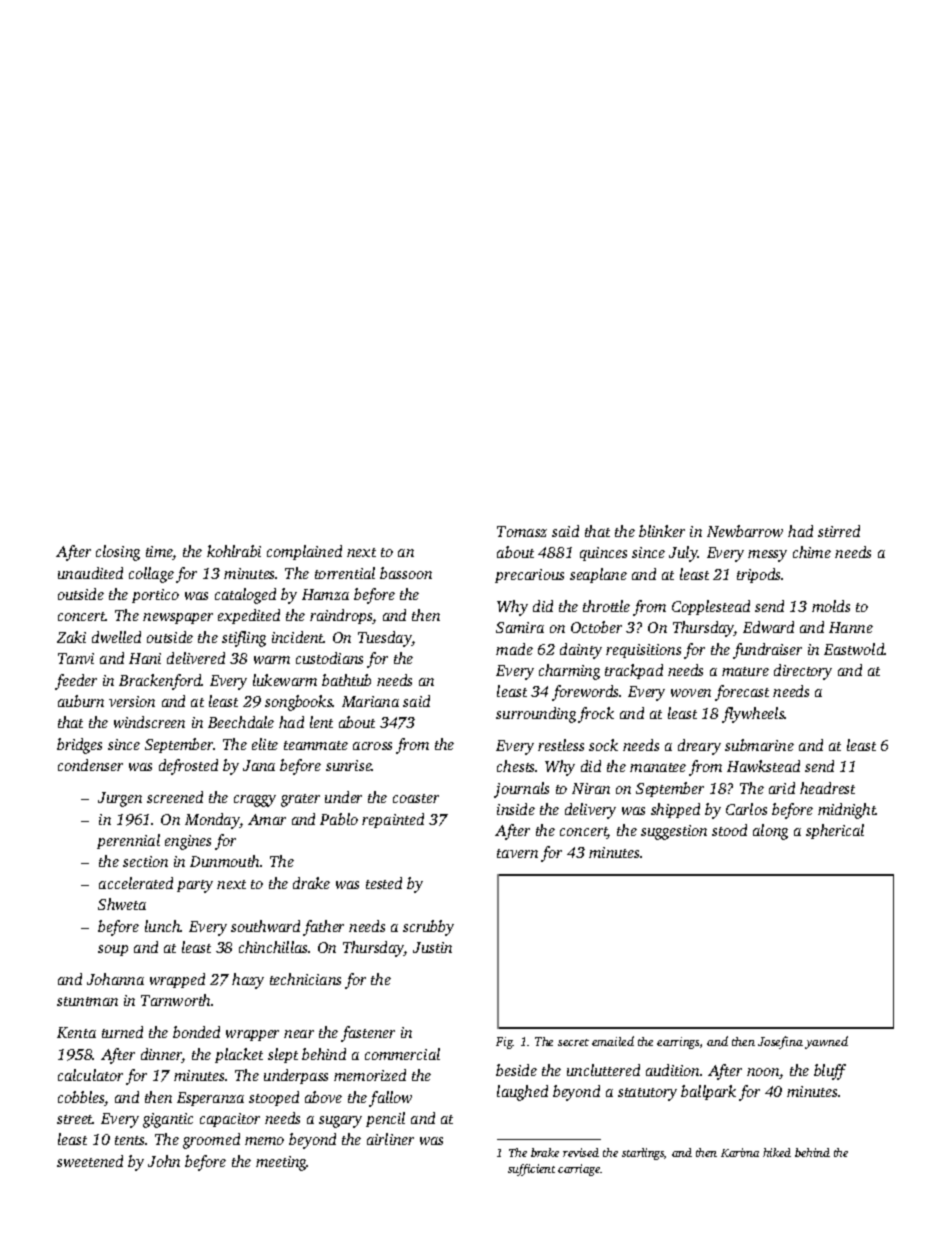 The height and width of the screenshot is (1233, 952). I want to click on spherical, so click(835, 831).
